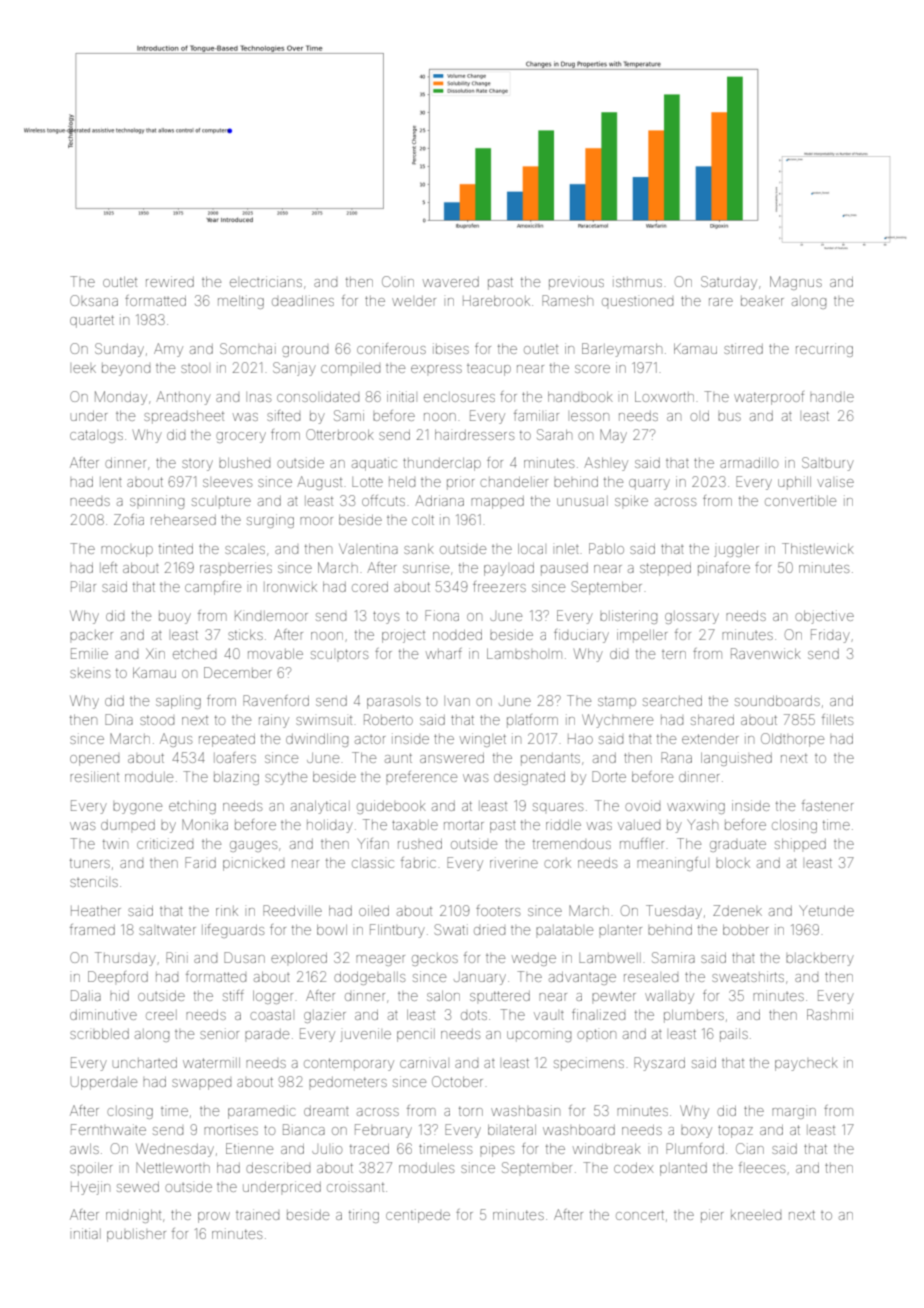 This document has width=924, height=1308. What do you see at coordinates (275, 654) in the document?
I see `movable` at bounding box center [275, 654].
